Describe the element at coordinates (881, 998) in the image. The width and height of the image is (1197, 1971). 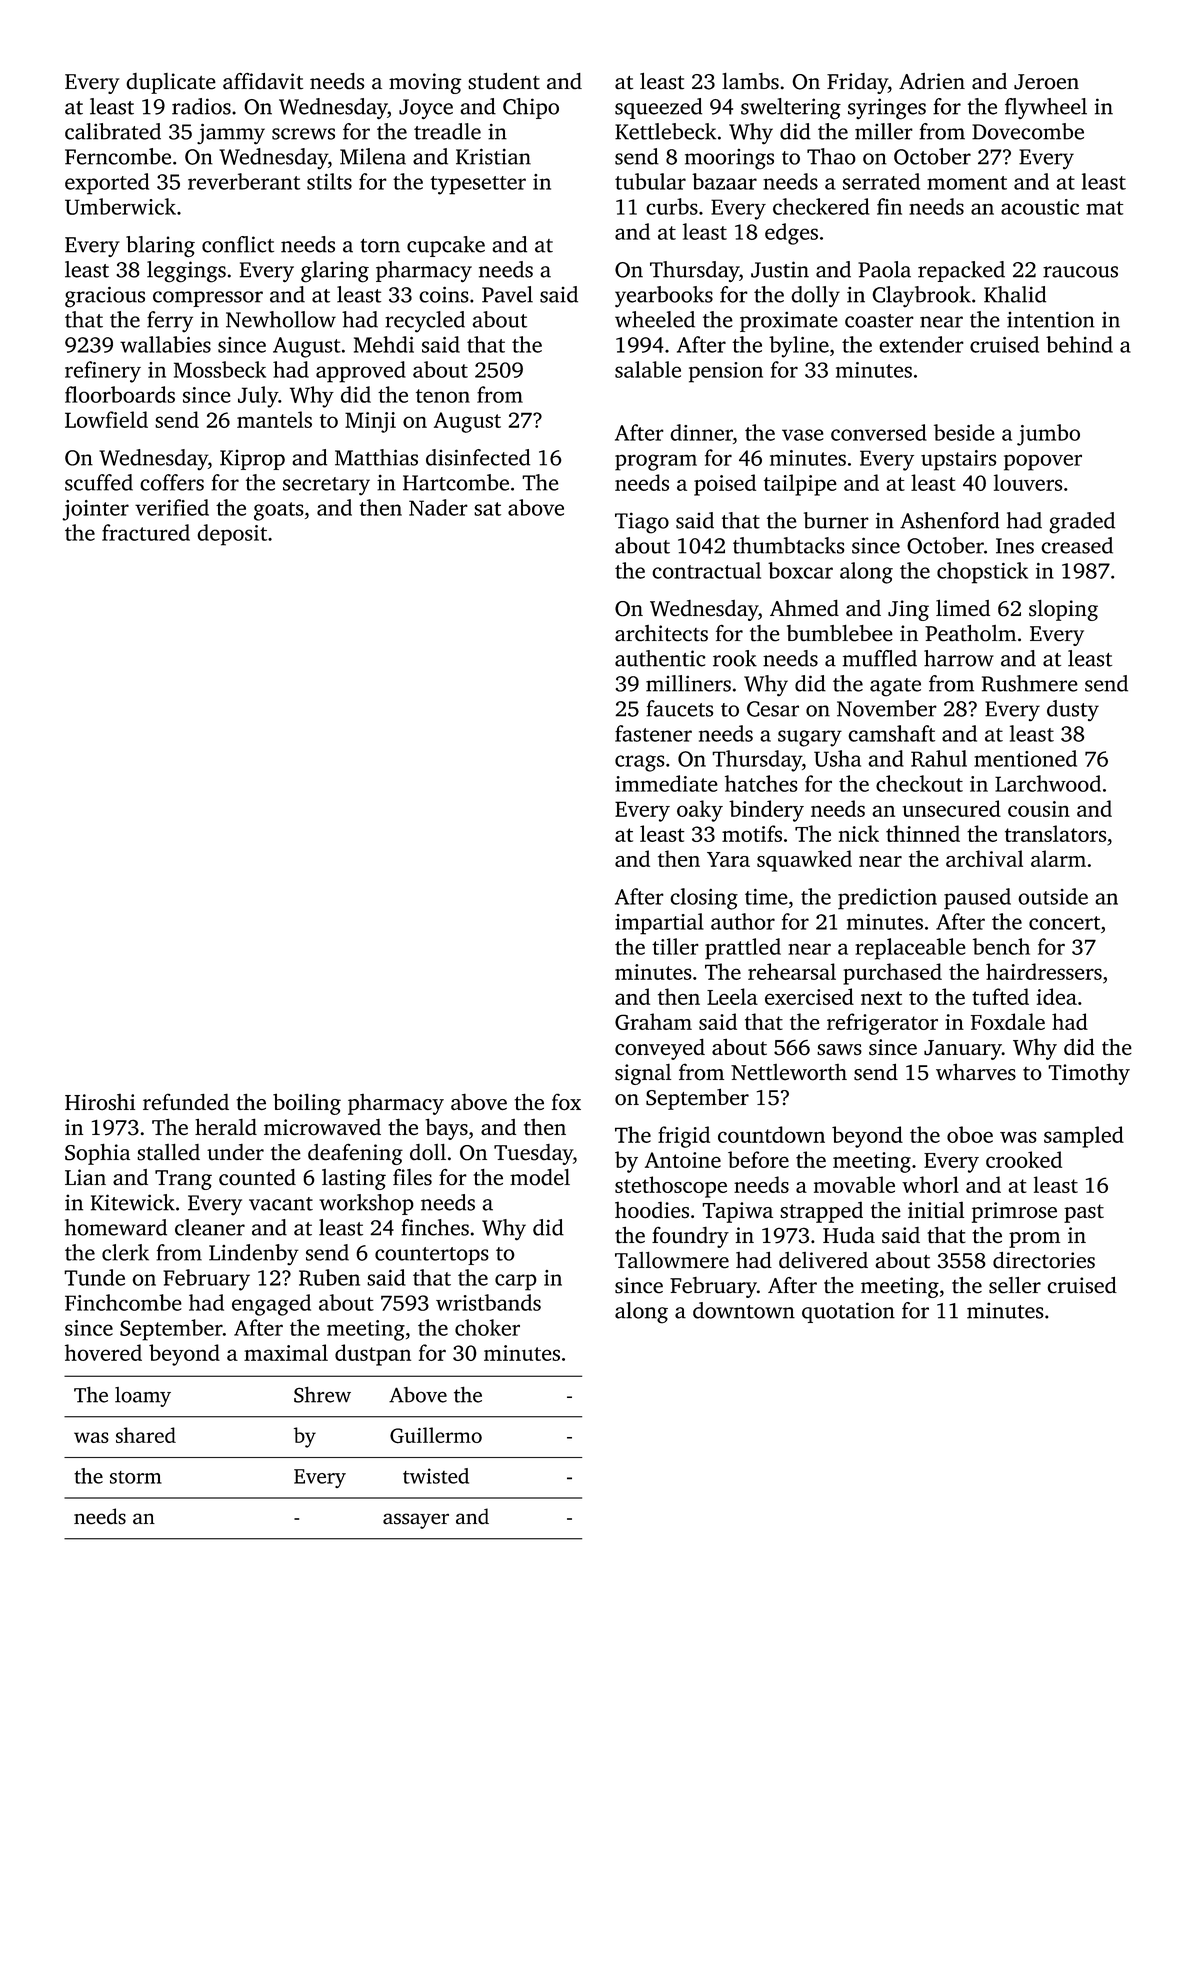
I see `next` at that location.
